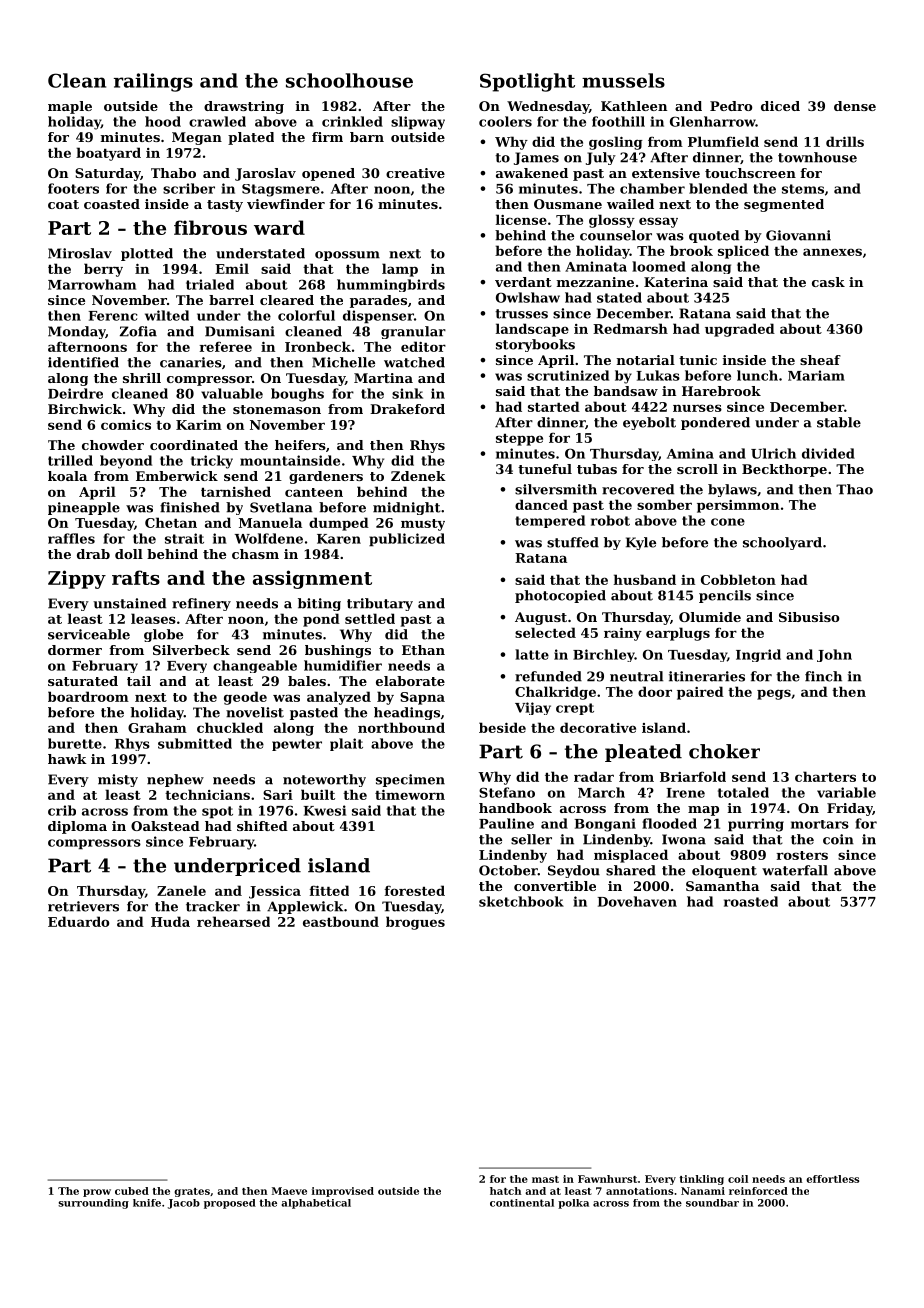 The height and width of the page is (1308, 924). I want to click on extensive, so click(666, 173).
